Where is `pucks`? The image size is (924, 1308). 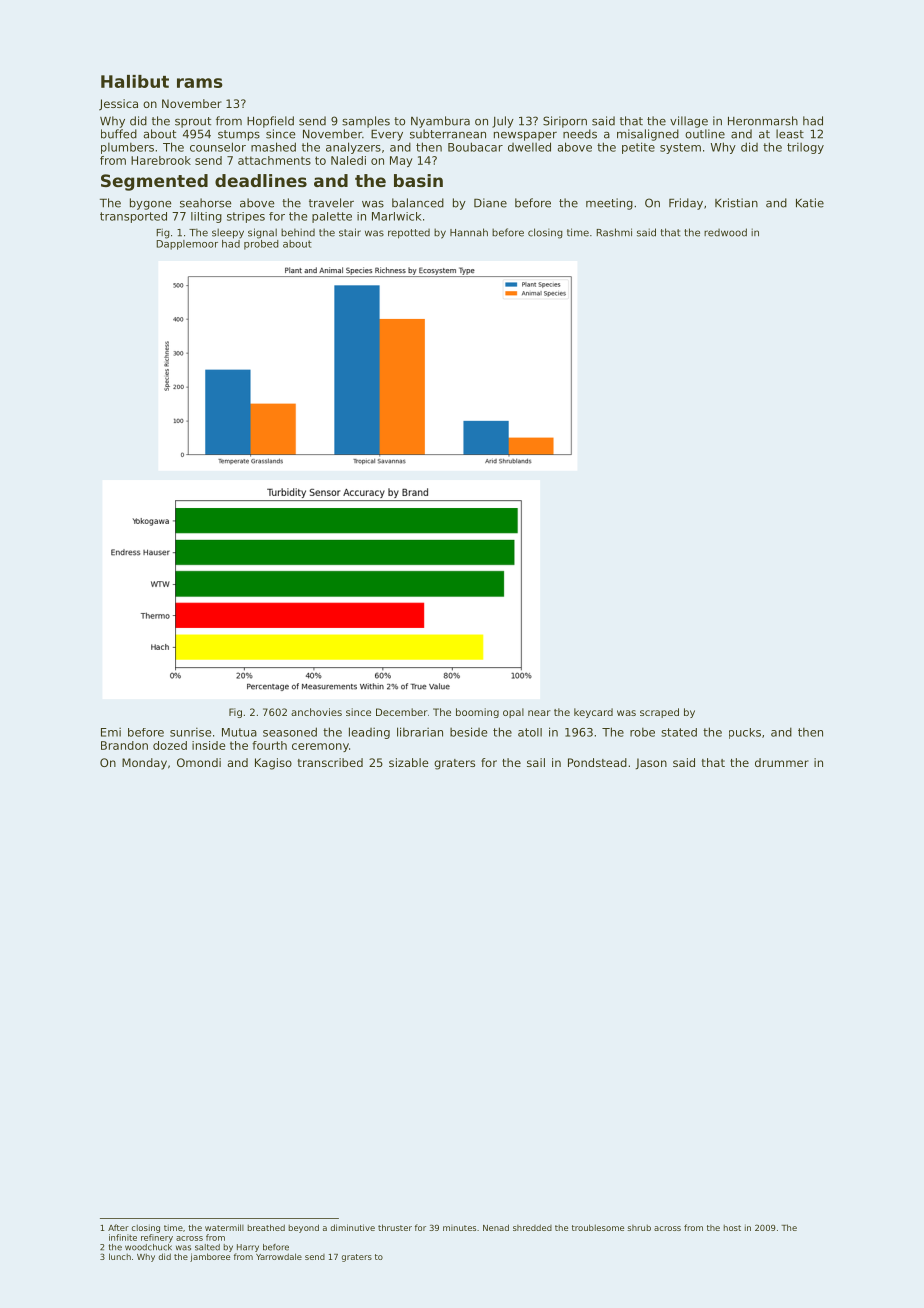 pucks is located at coordinates (745, 733).
